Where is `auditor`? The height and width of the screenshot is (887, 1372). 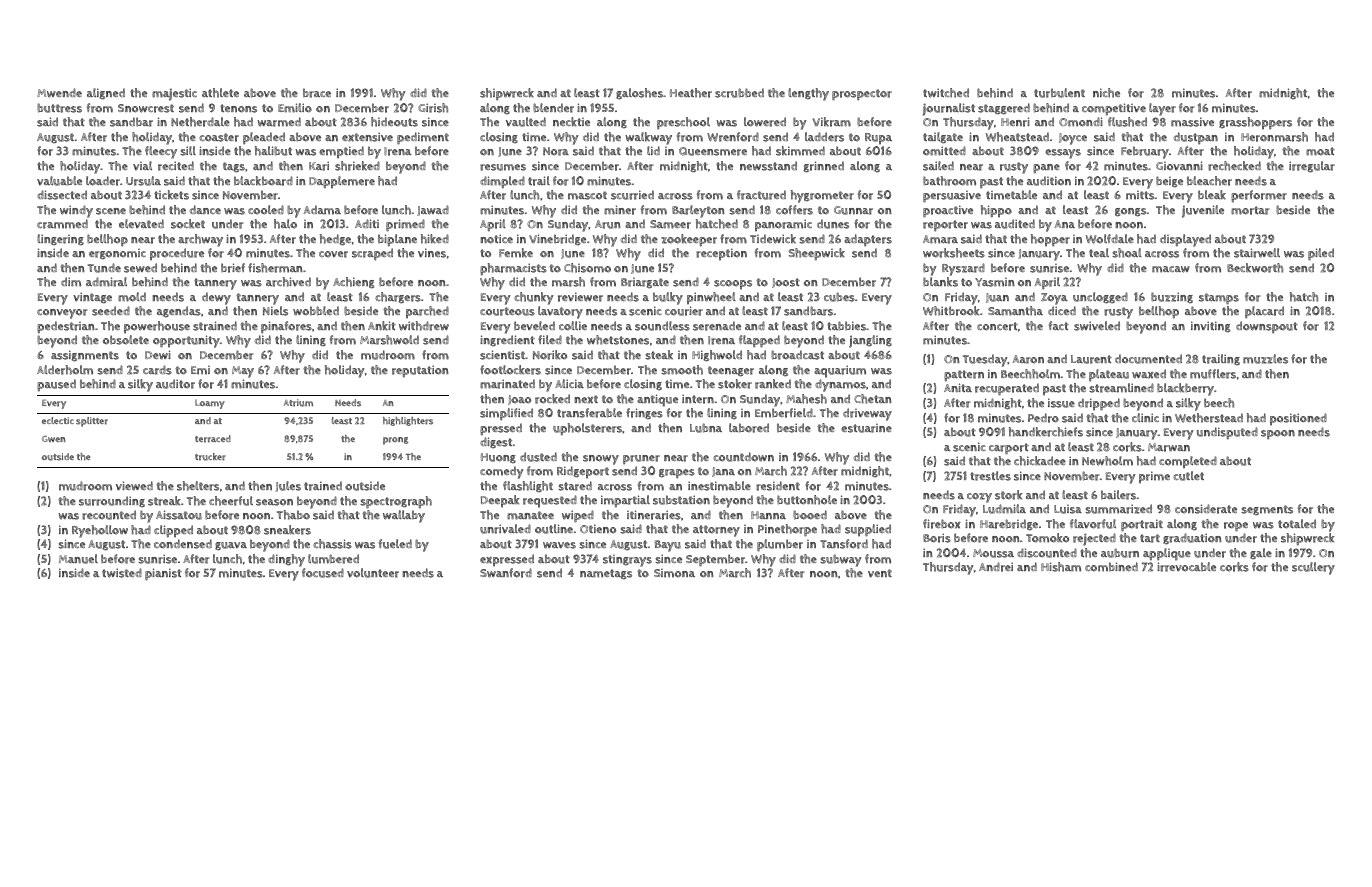
auditor is located at coordinates (175, 384).
